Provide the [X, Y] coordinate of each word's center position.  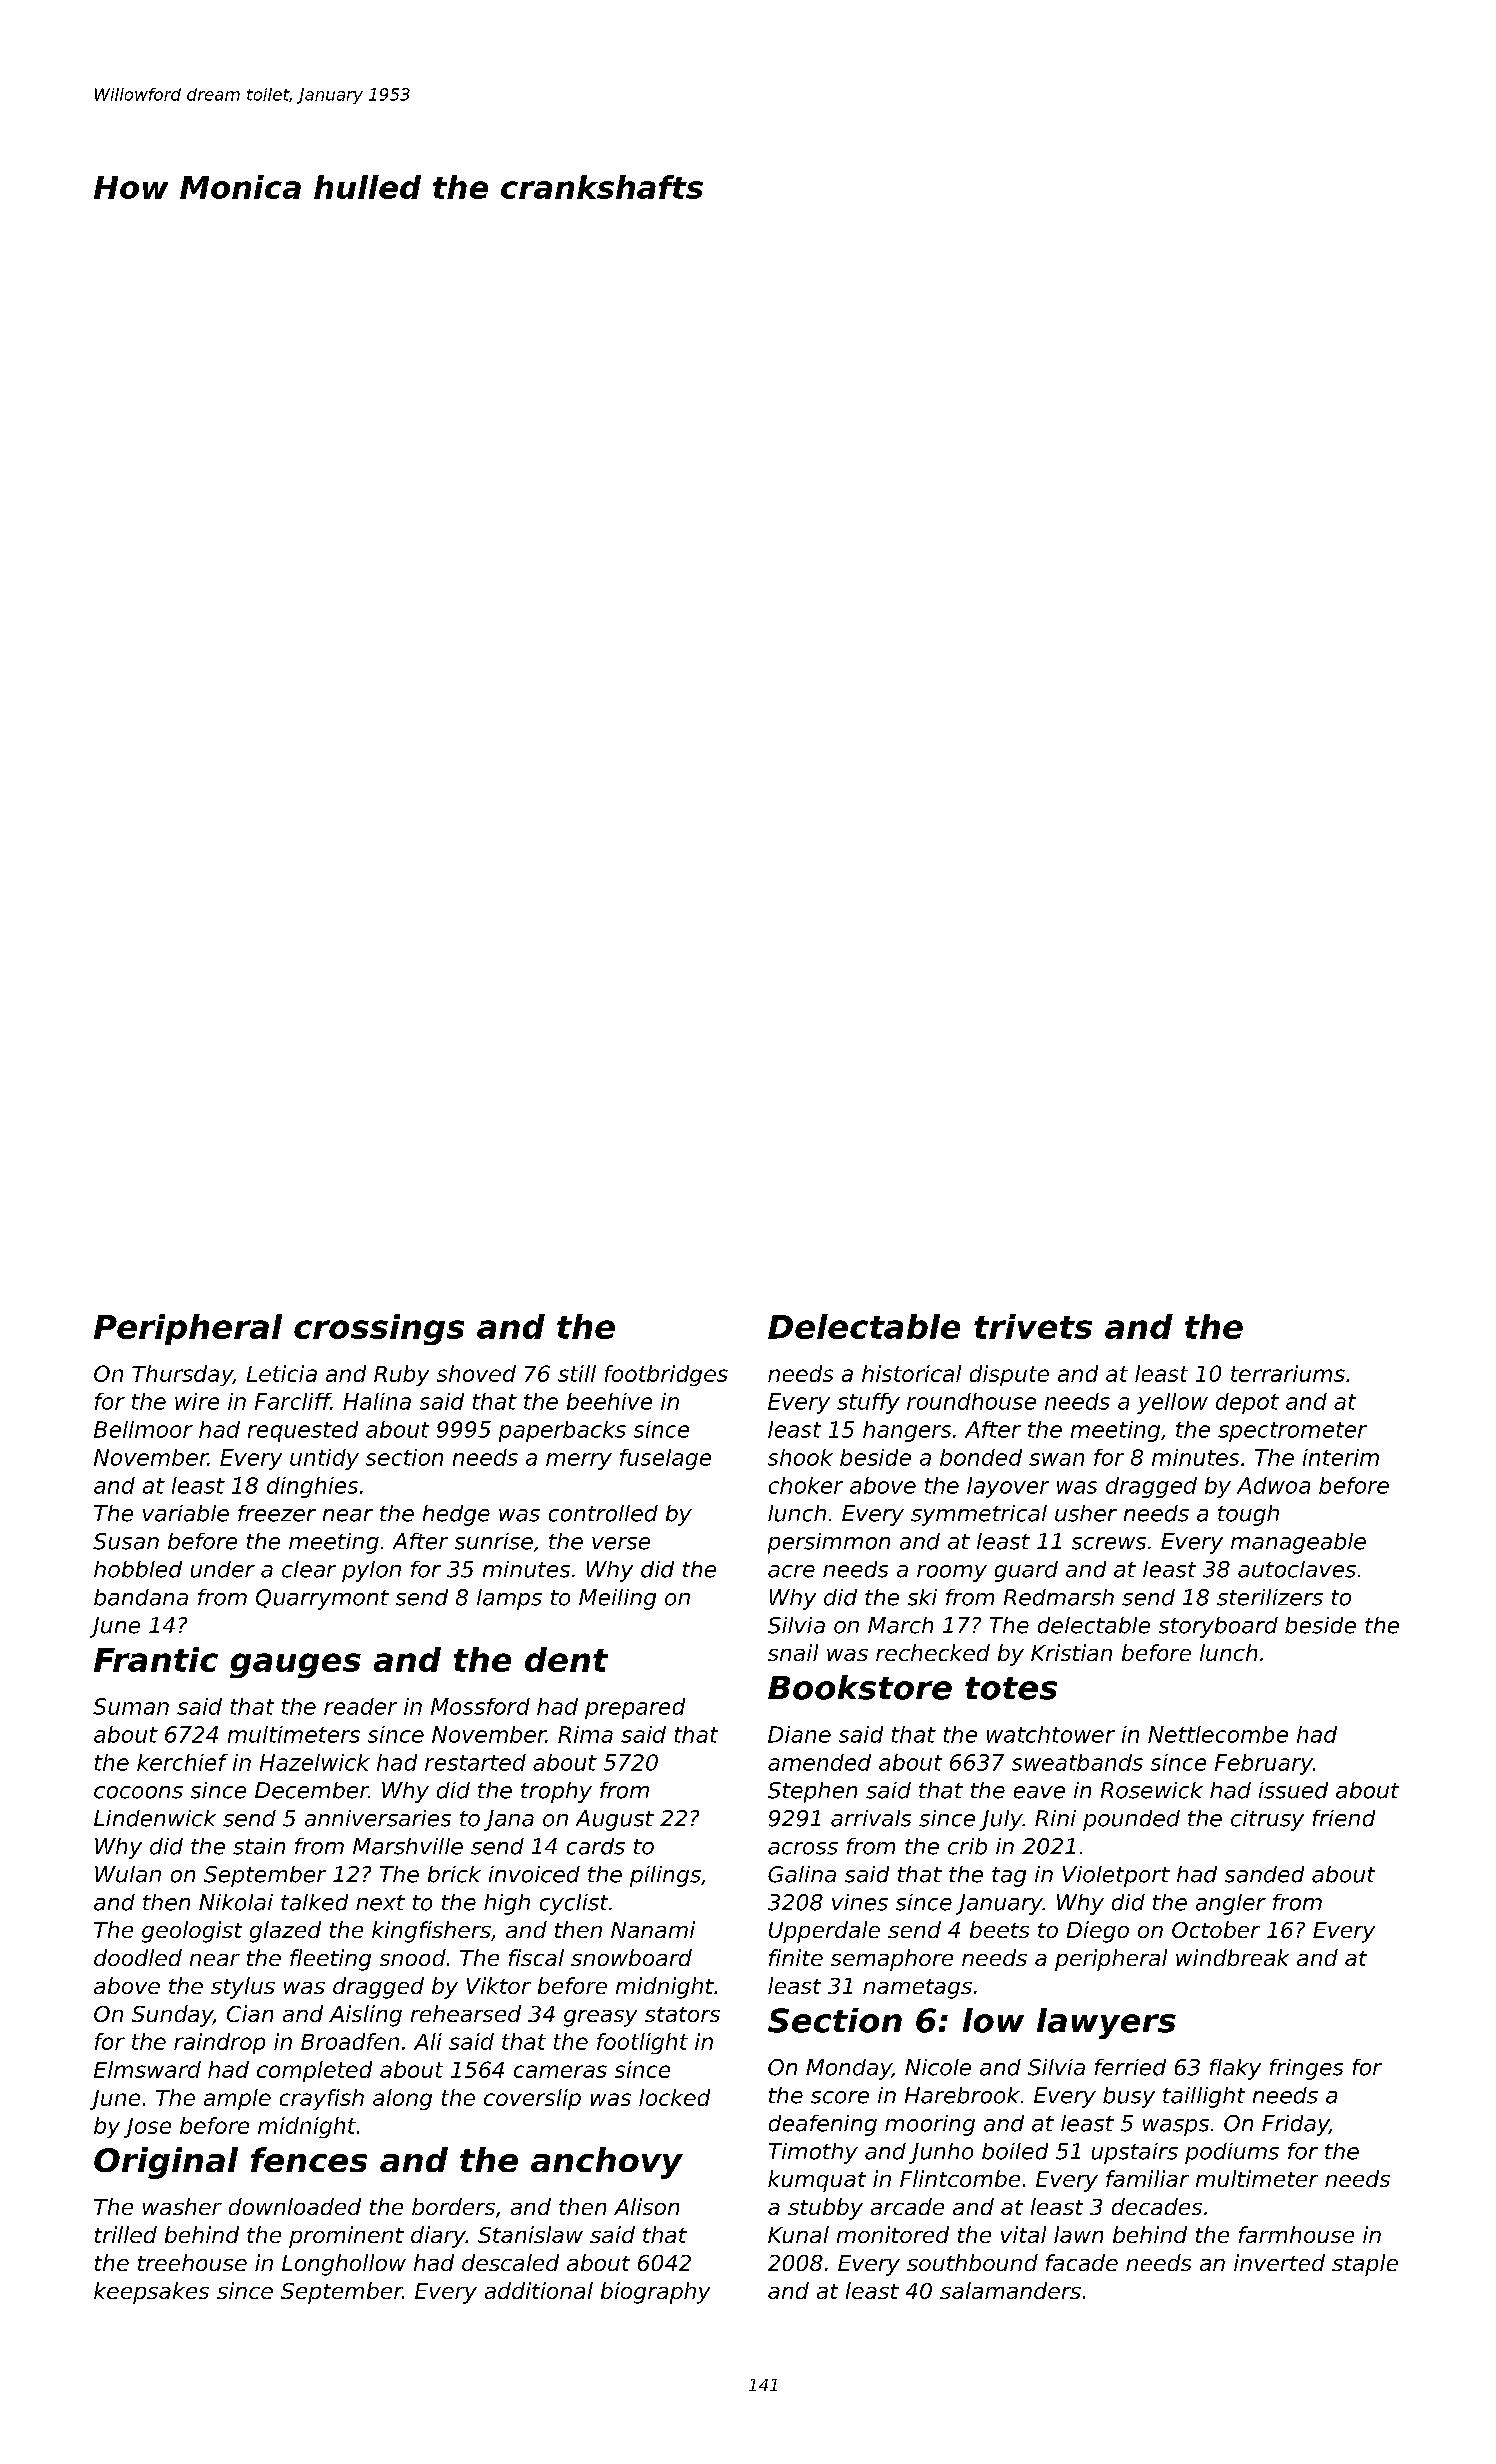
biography [655, 2293]
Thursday [182, 1375]
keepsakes [151, 2293]
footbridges [666, 1375]
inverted [1279, 2262]
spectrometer [1292, 1432]
